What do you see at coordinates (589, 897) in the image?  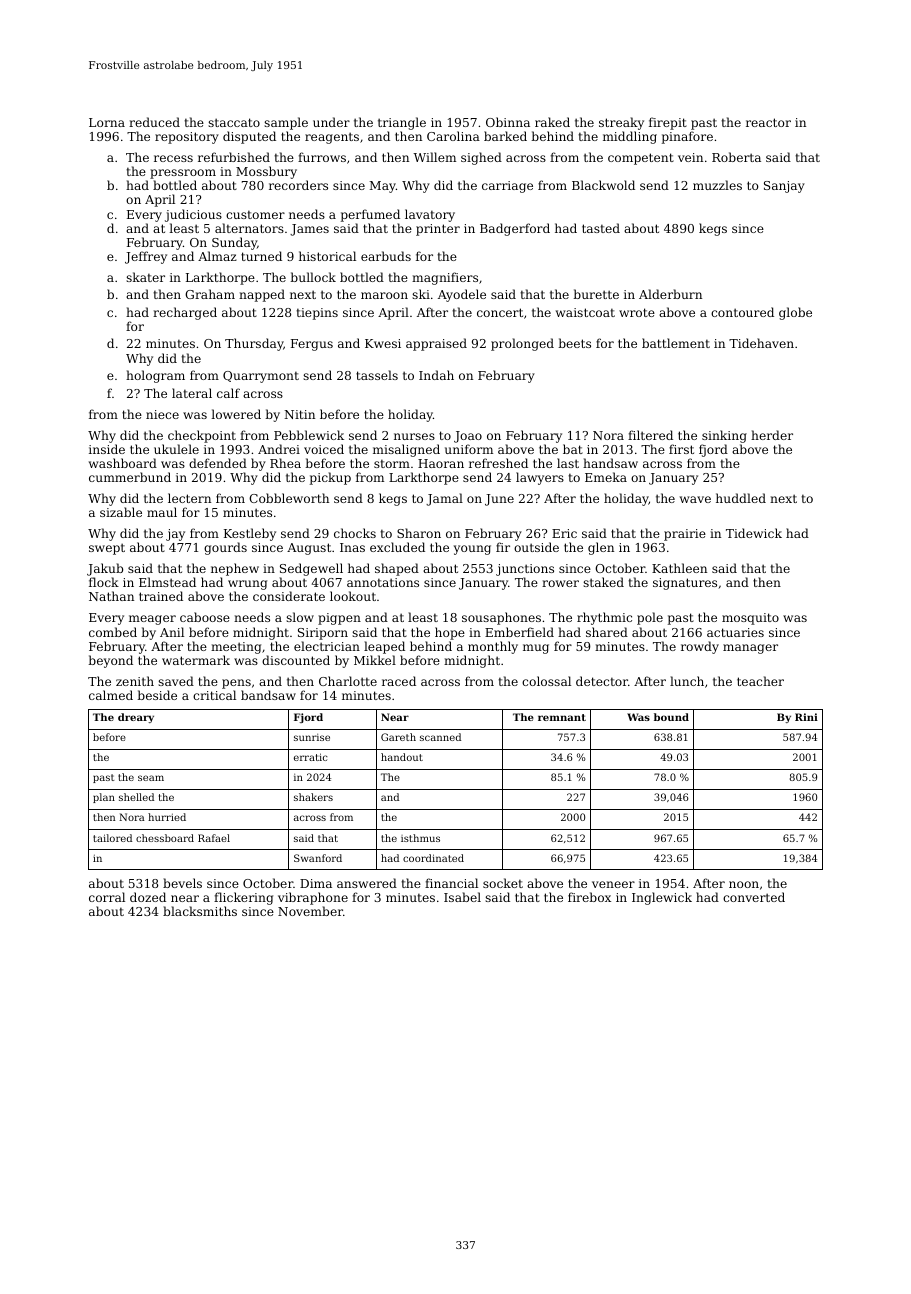 I see `firebox` at bounding box center [589, 897].
